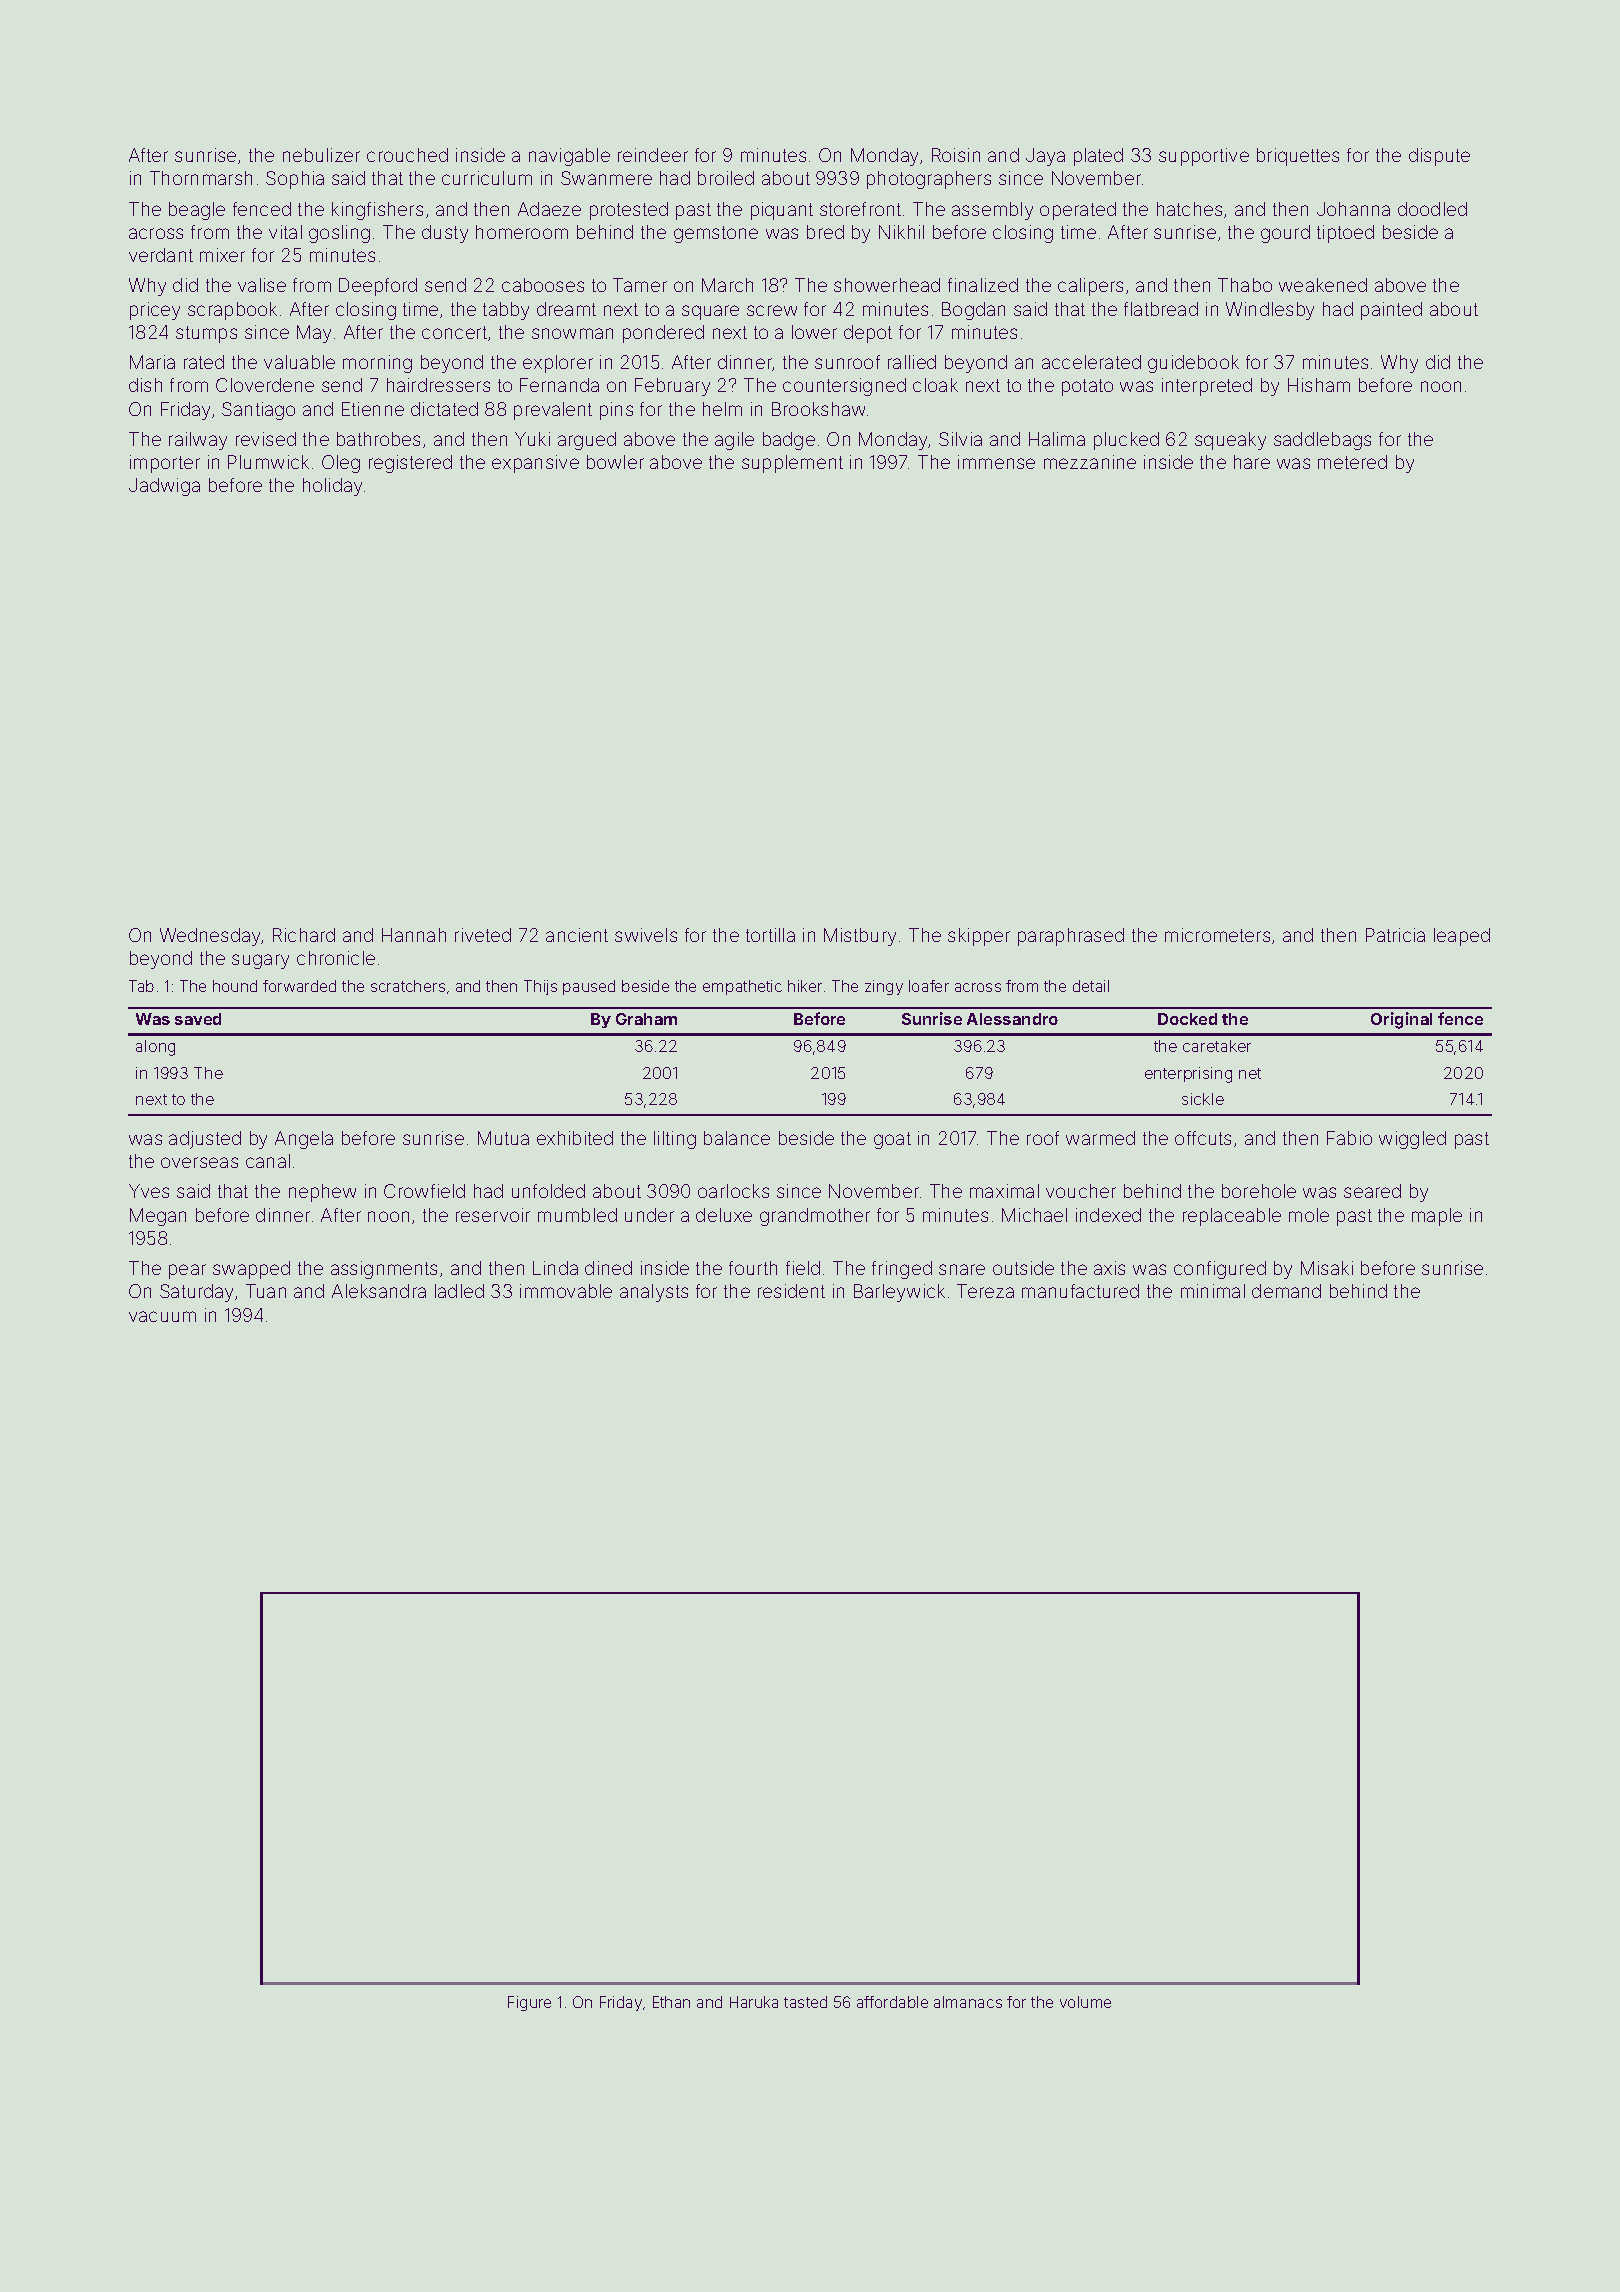 This document has width=1620, height=2292. What do you see at coordinates (973, 311) in the document?
I see `Bogdan` at bounding box center [973, 311].
